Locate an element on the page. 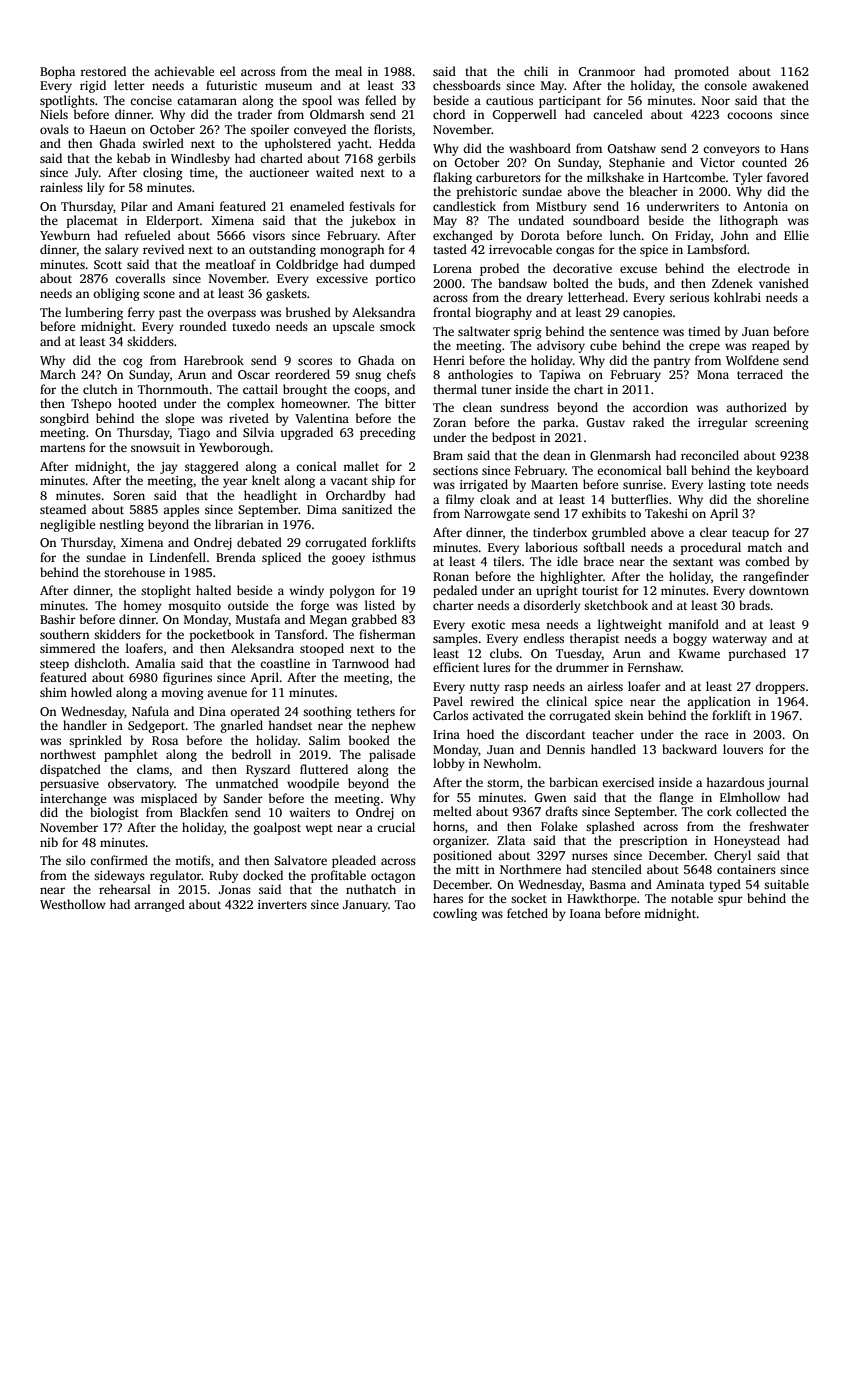 The image size is (849, 1400). tilers is located at coordinates (507, 561).
